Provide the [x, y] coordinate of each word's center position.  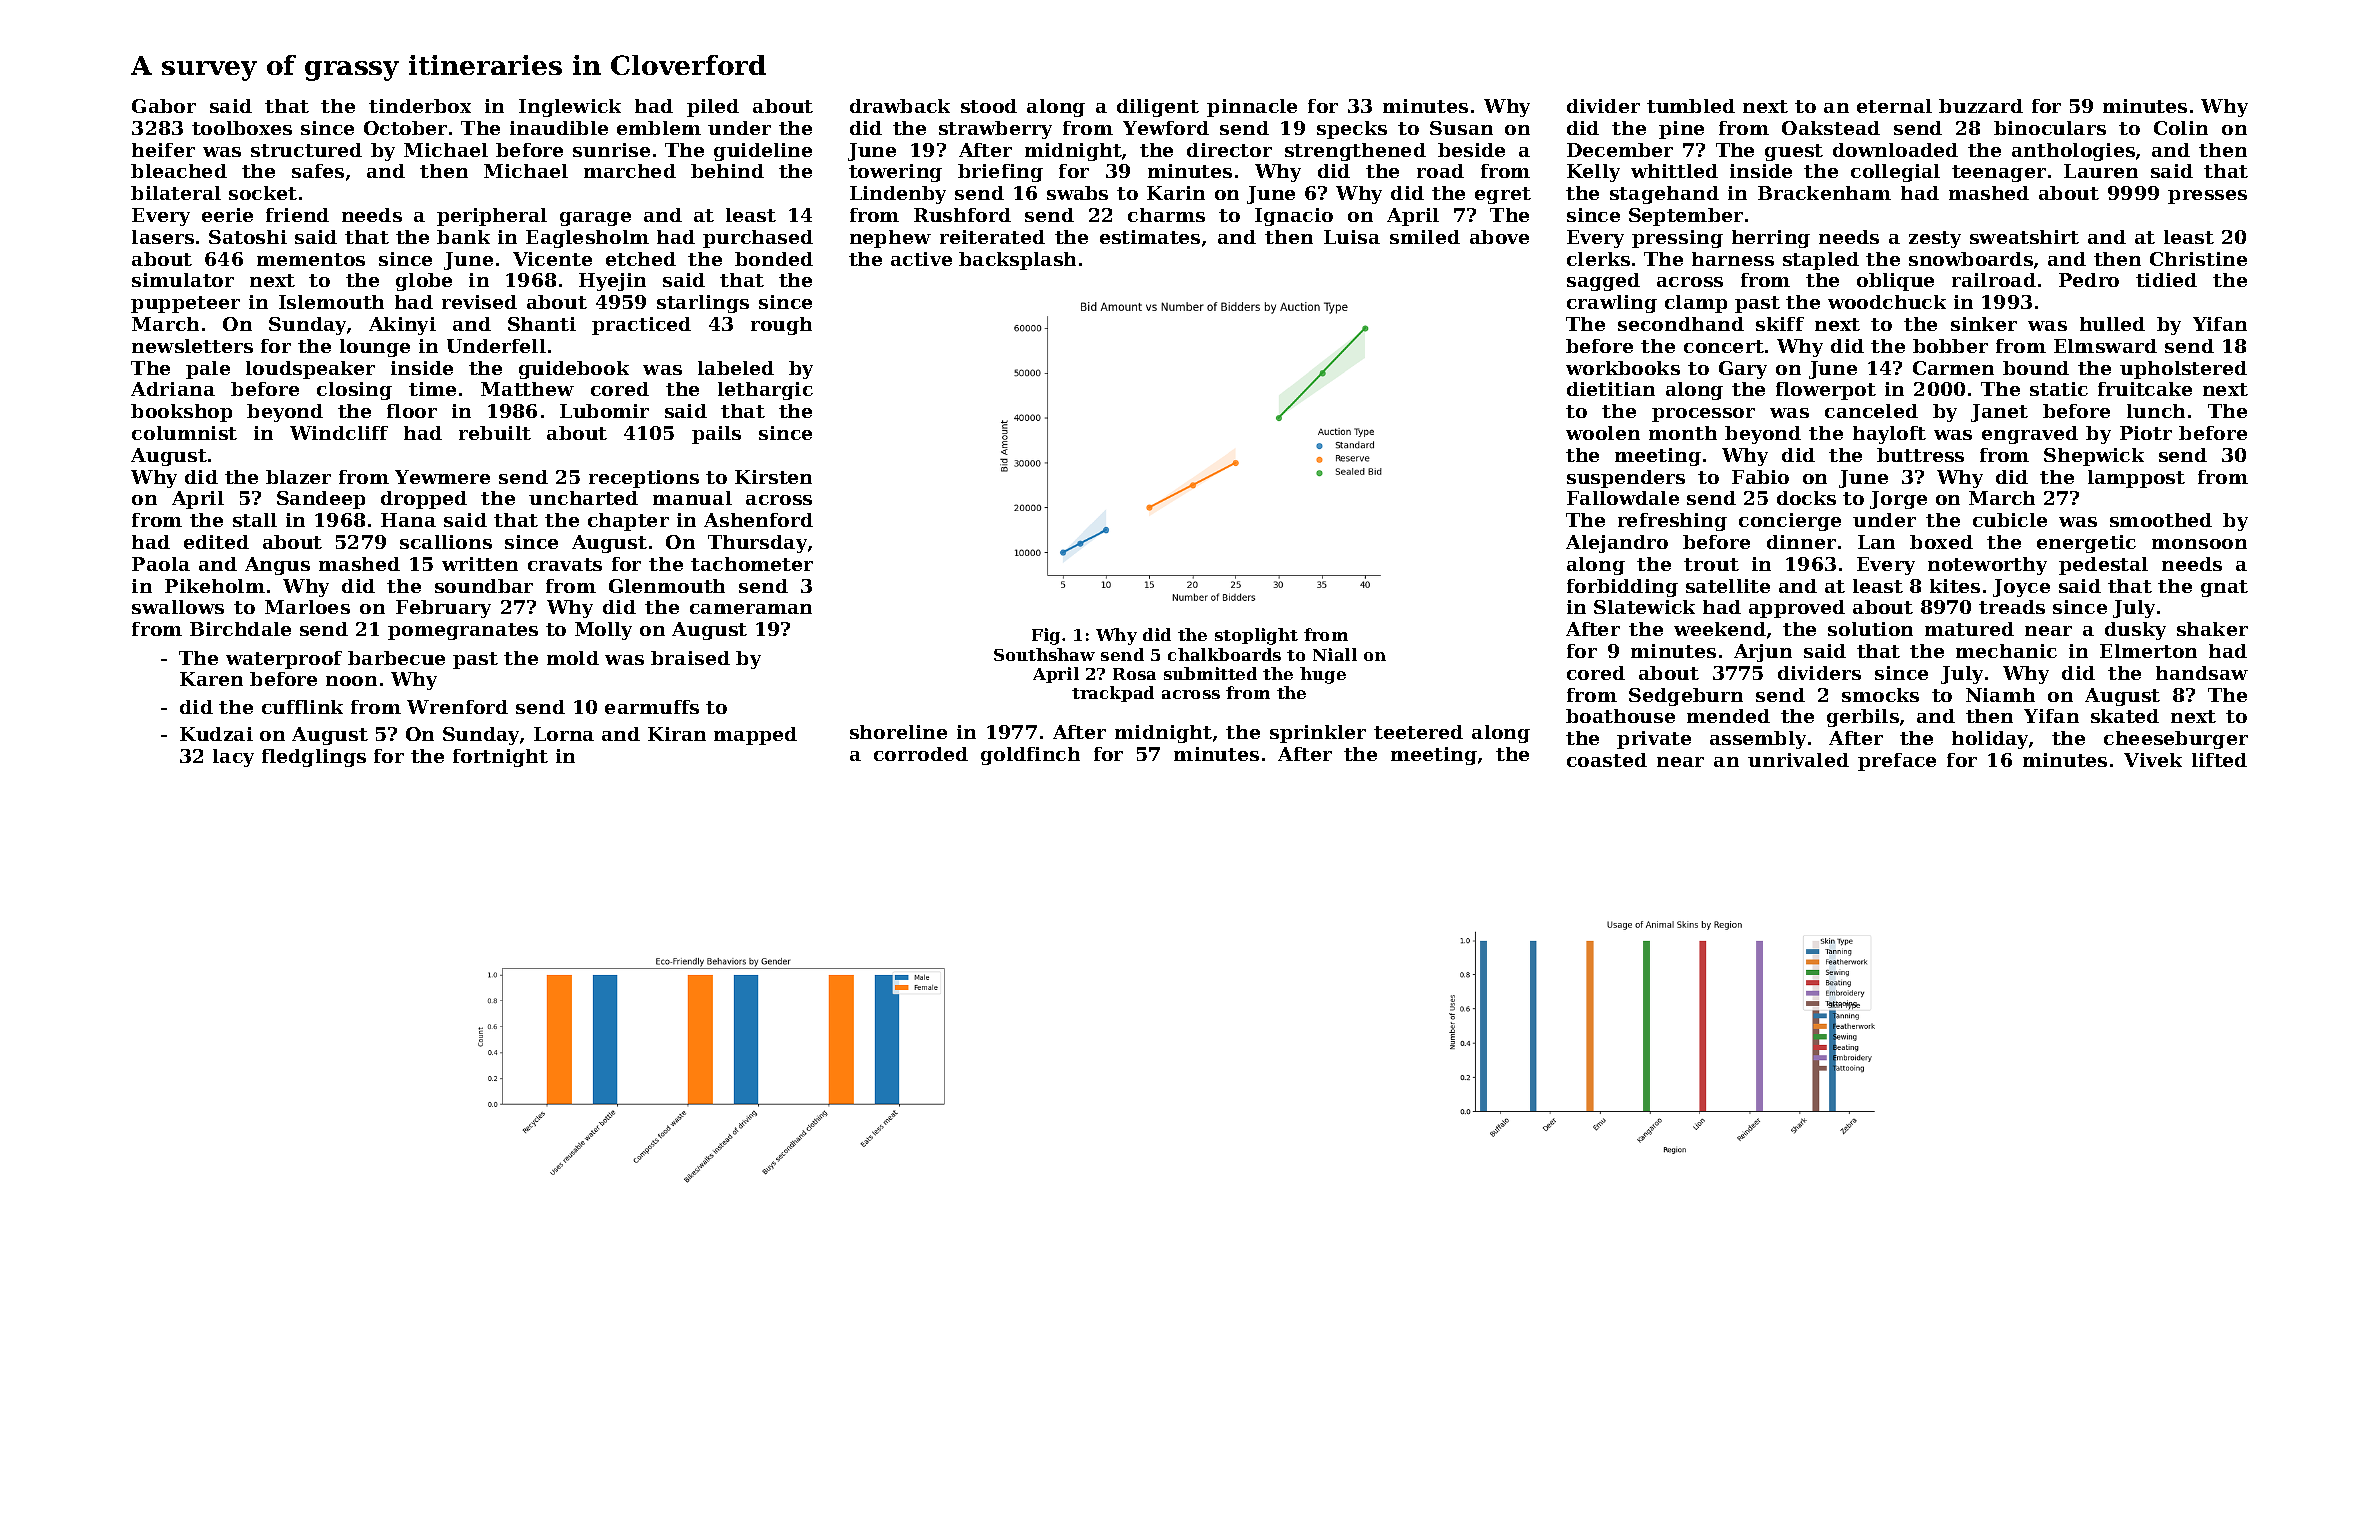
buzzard [1981, 106]
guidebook [574, 370]
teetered [1418, 732]
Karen [211, 679]
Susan [1461, 128]
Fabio [1760, 477]
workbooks [1623, 368]
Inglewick [570, 108]
